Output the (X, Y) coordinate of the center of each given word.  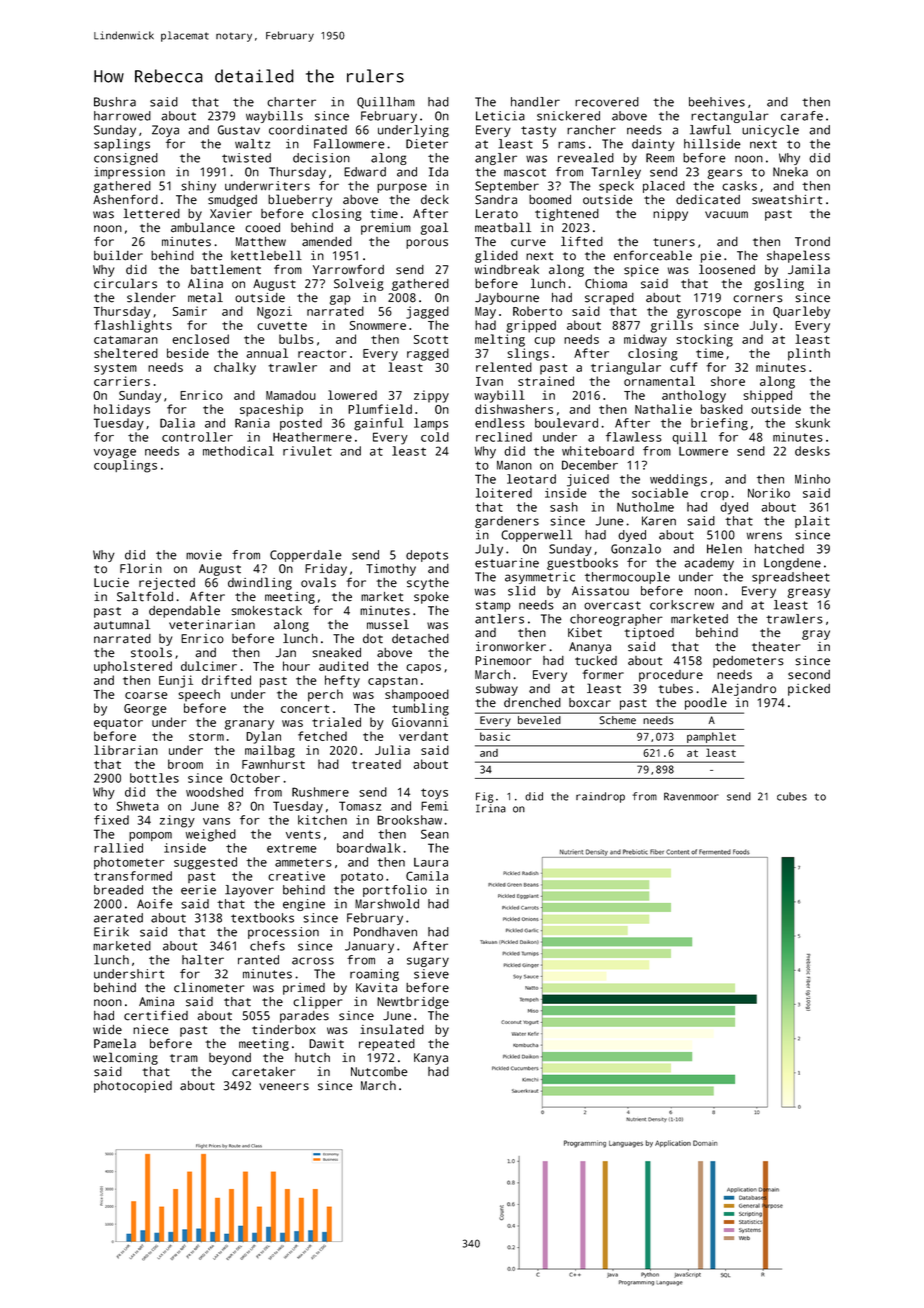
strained (546, 381)
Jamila (809, 269)
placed (664, 187)
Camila (427, 876)
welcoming (125, 1058)
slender (151, 297)
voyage (115, 454)
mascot (525, 172)
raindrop (600, 797)
